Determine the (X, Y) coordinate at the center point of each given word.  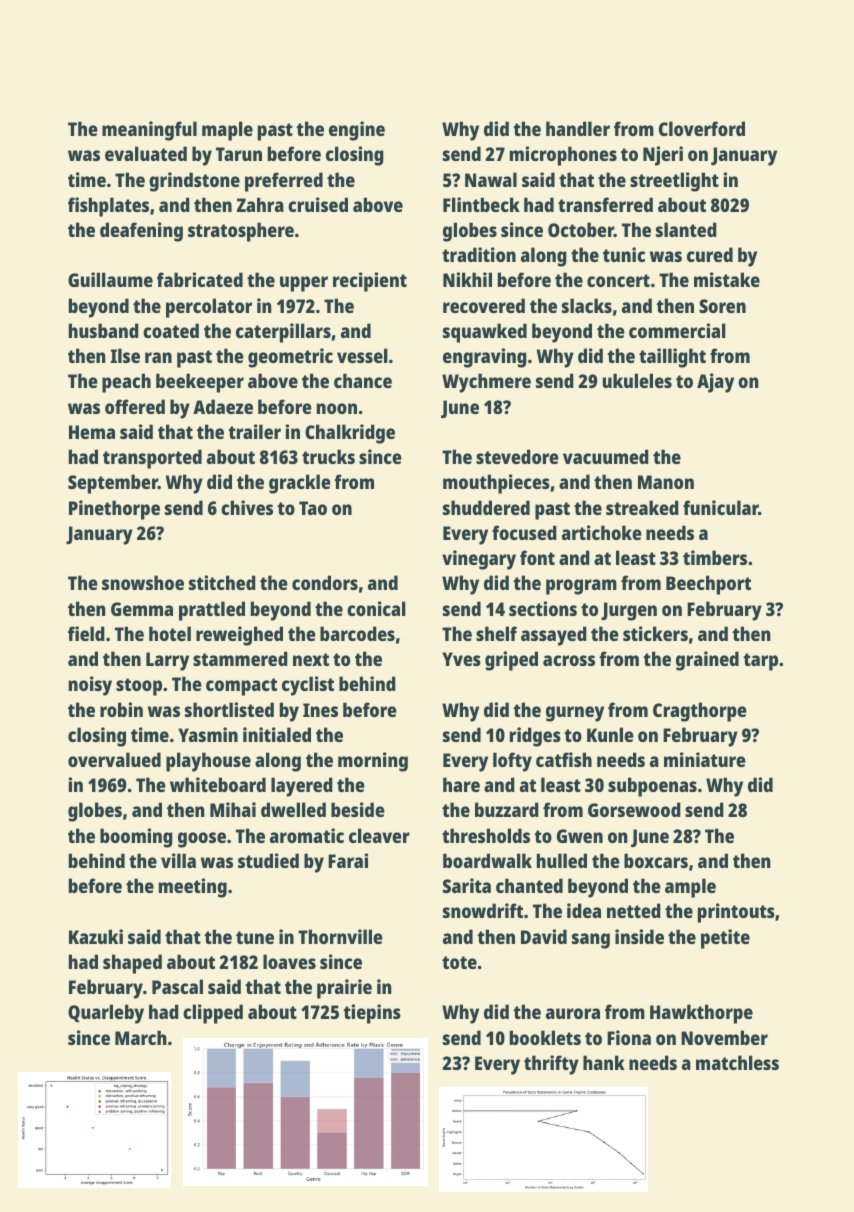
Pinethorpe (114, 510)
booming (136, 838)
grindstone (194, 182)
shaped (132, 964)
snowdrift (483, 910)
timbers (715, 557)
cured (710, 254)
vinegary (479, 560)
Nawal (491, 179)
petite (725, 939)
